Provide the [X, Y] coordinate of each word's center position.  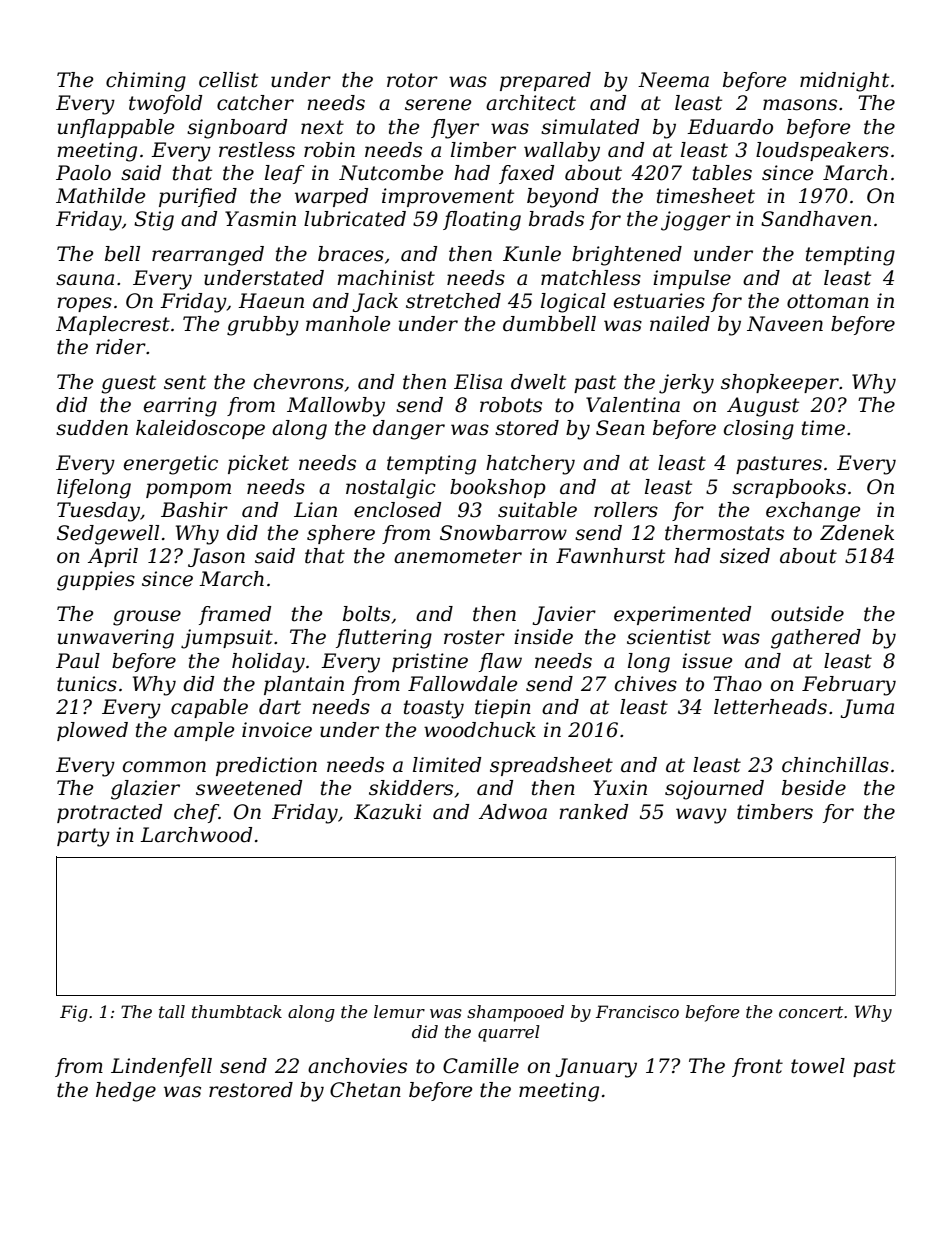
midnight [844, 82]
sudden [92, 428]
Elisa [478, 382]
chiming [146, 82]
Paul [78, 661]
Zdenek [857, 533]
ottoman [828, 301]
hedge [126, 1092]
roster [474, 637]
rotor [412, 80]
